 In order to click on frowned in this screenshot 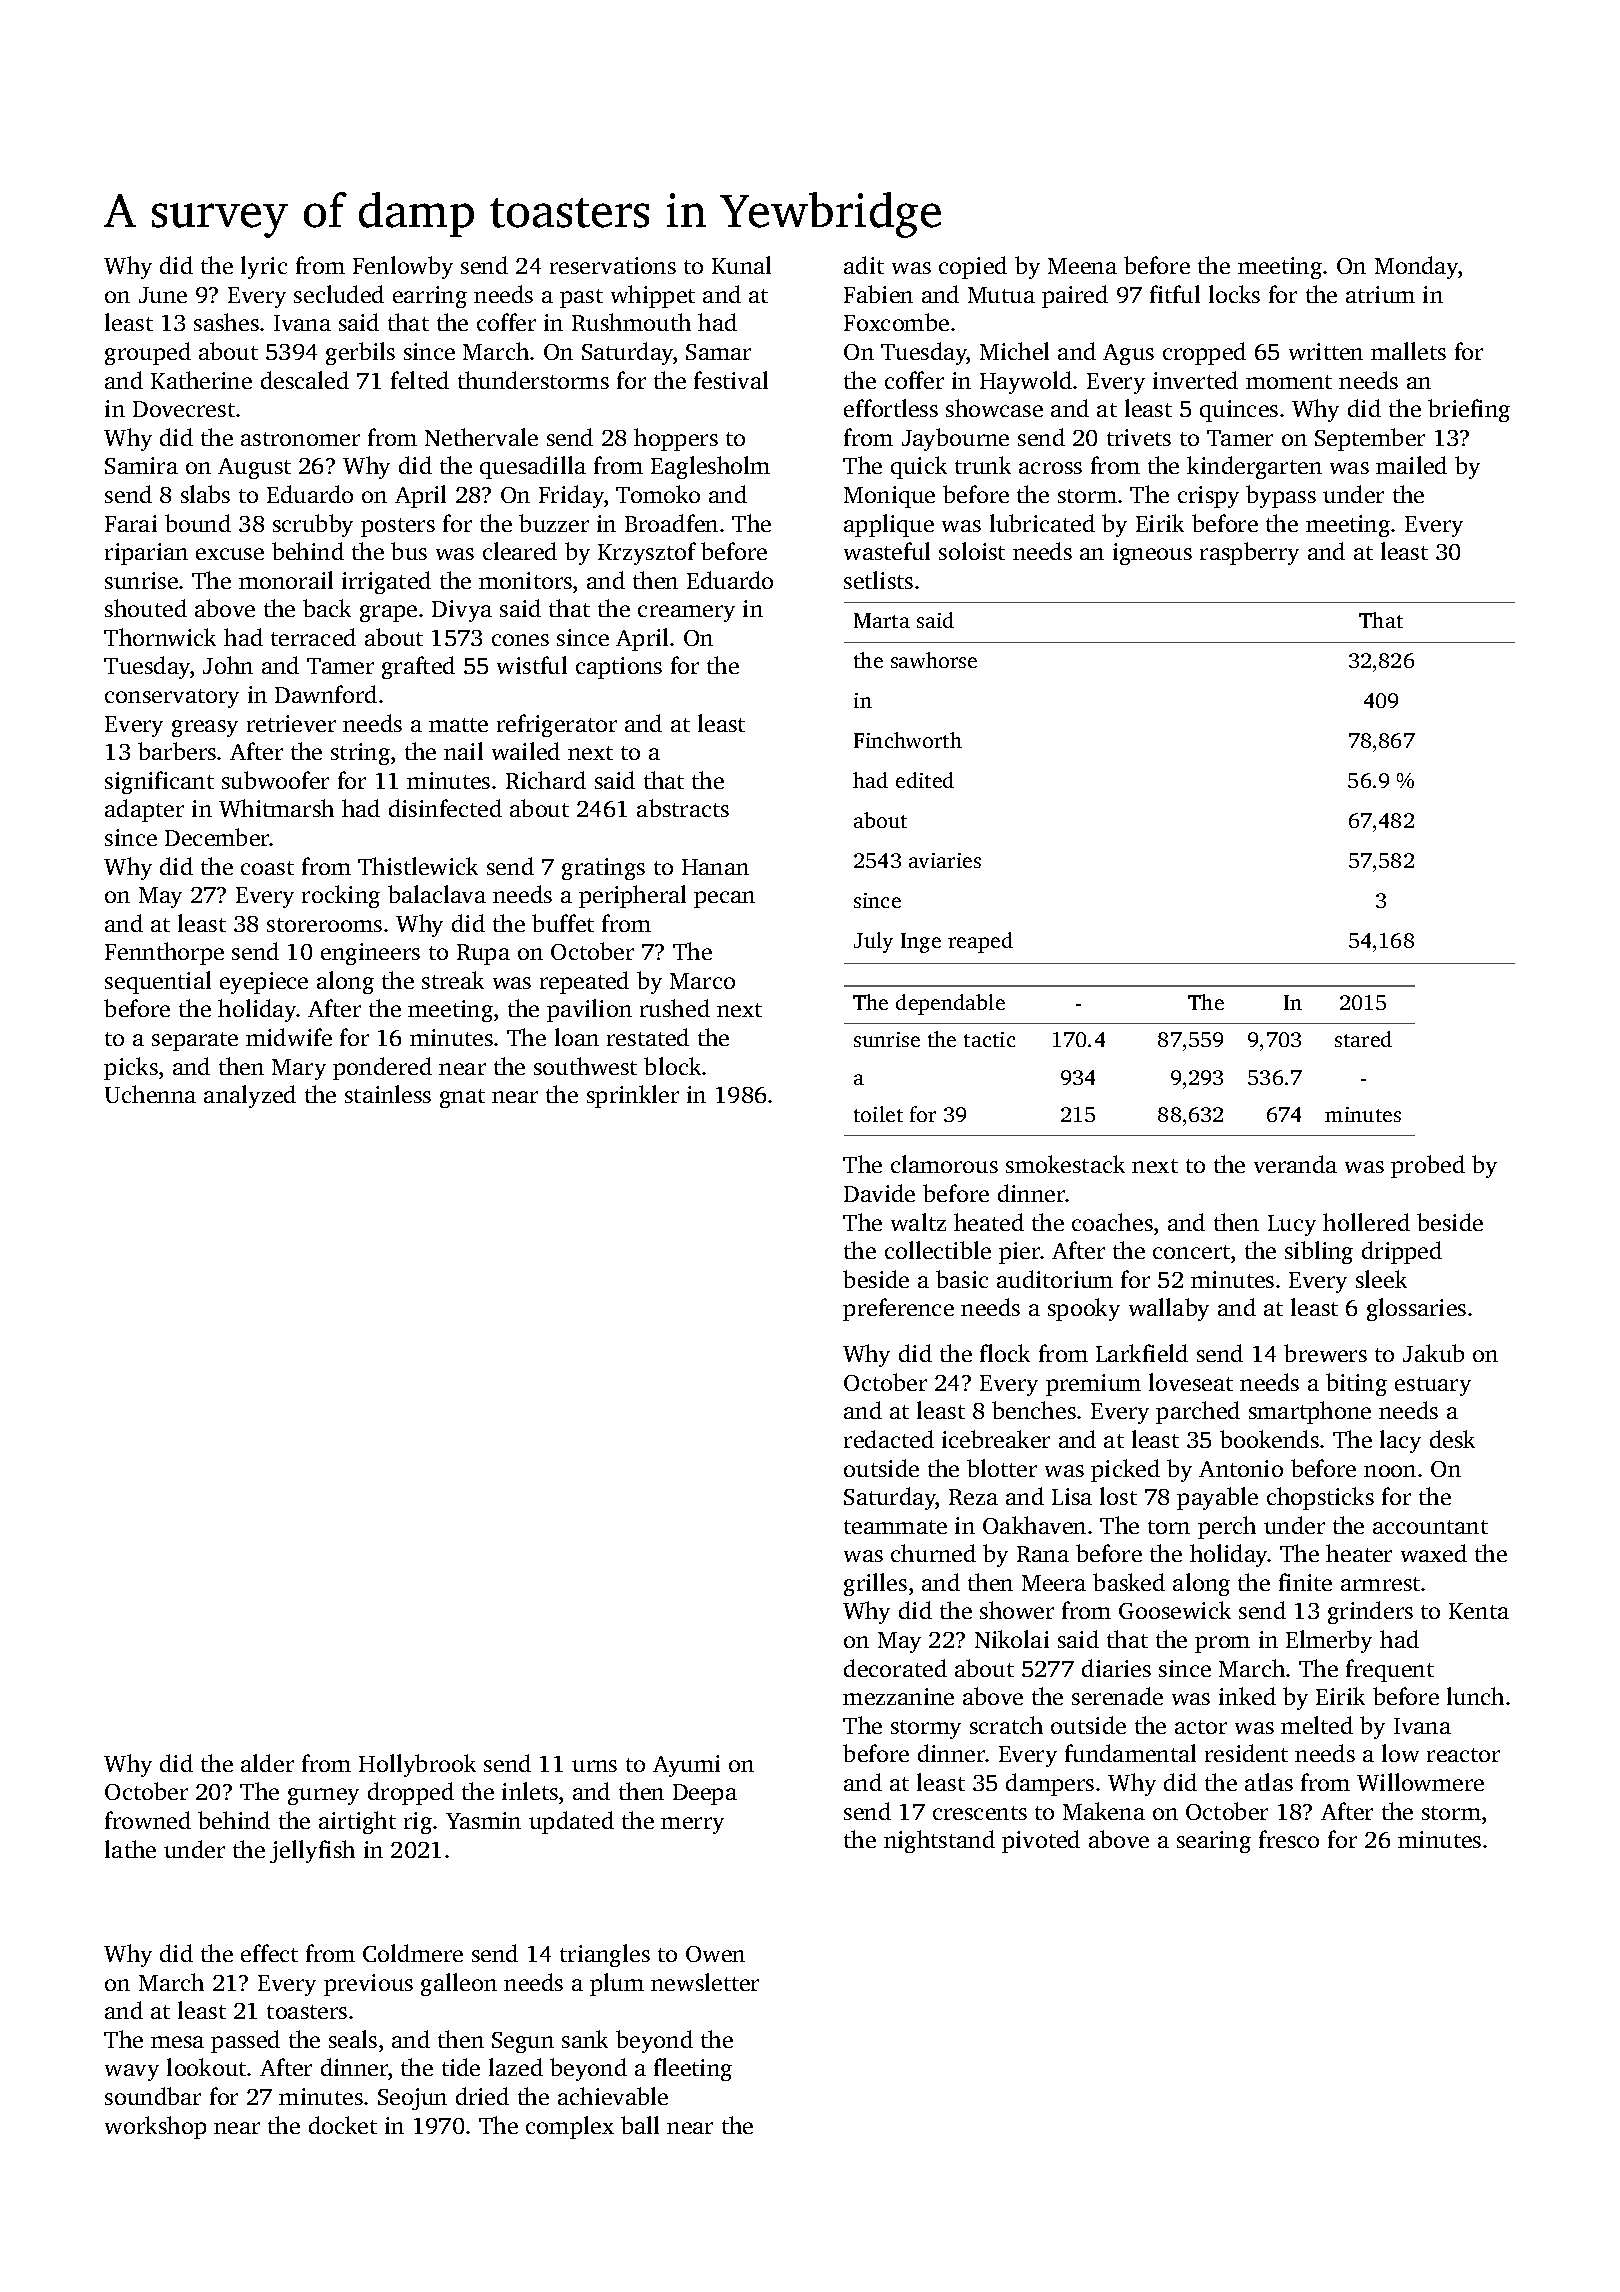, I will do `click(148, 1820)`.
